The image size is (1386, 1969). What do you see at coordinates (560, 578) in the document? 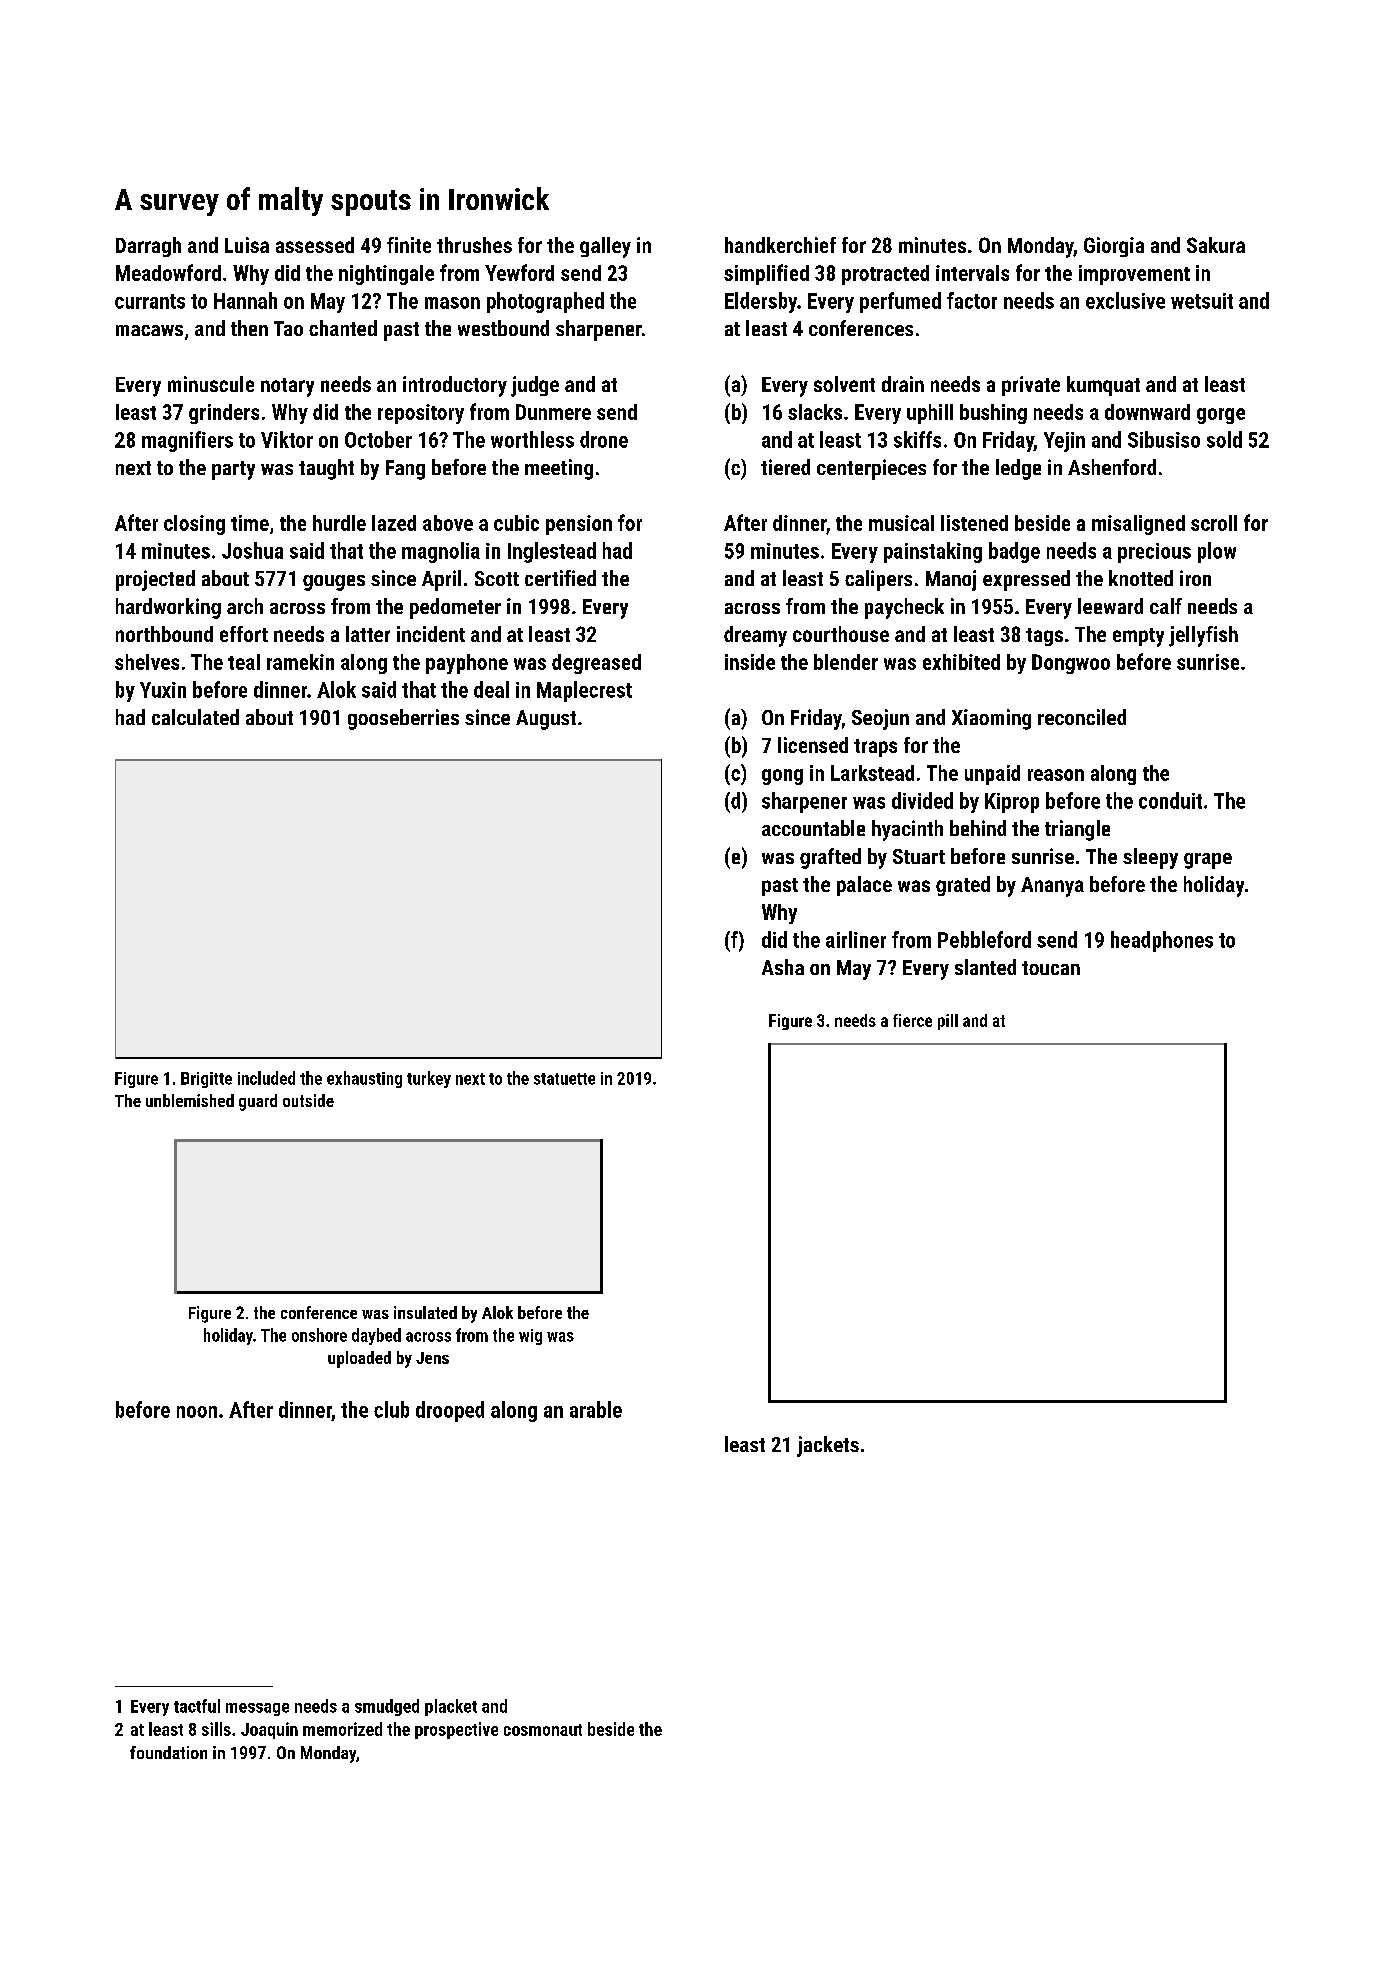
I see `certified` at bounding box center [560, 578].
